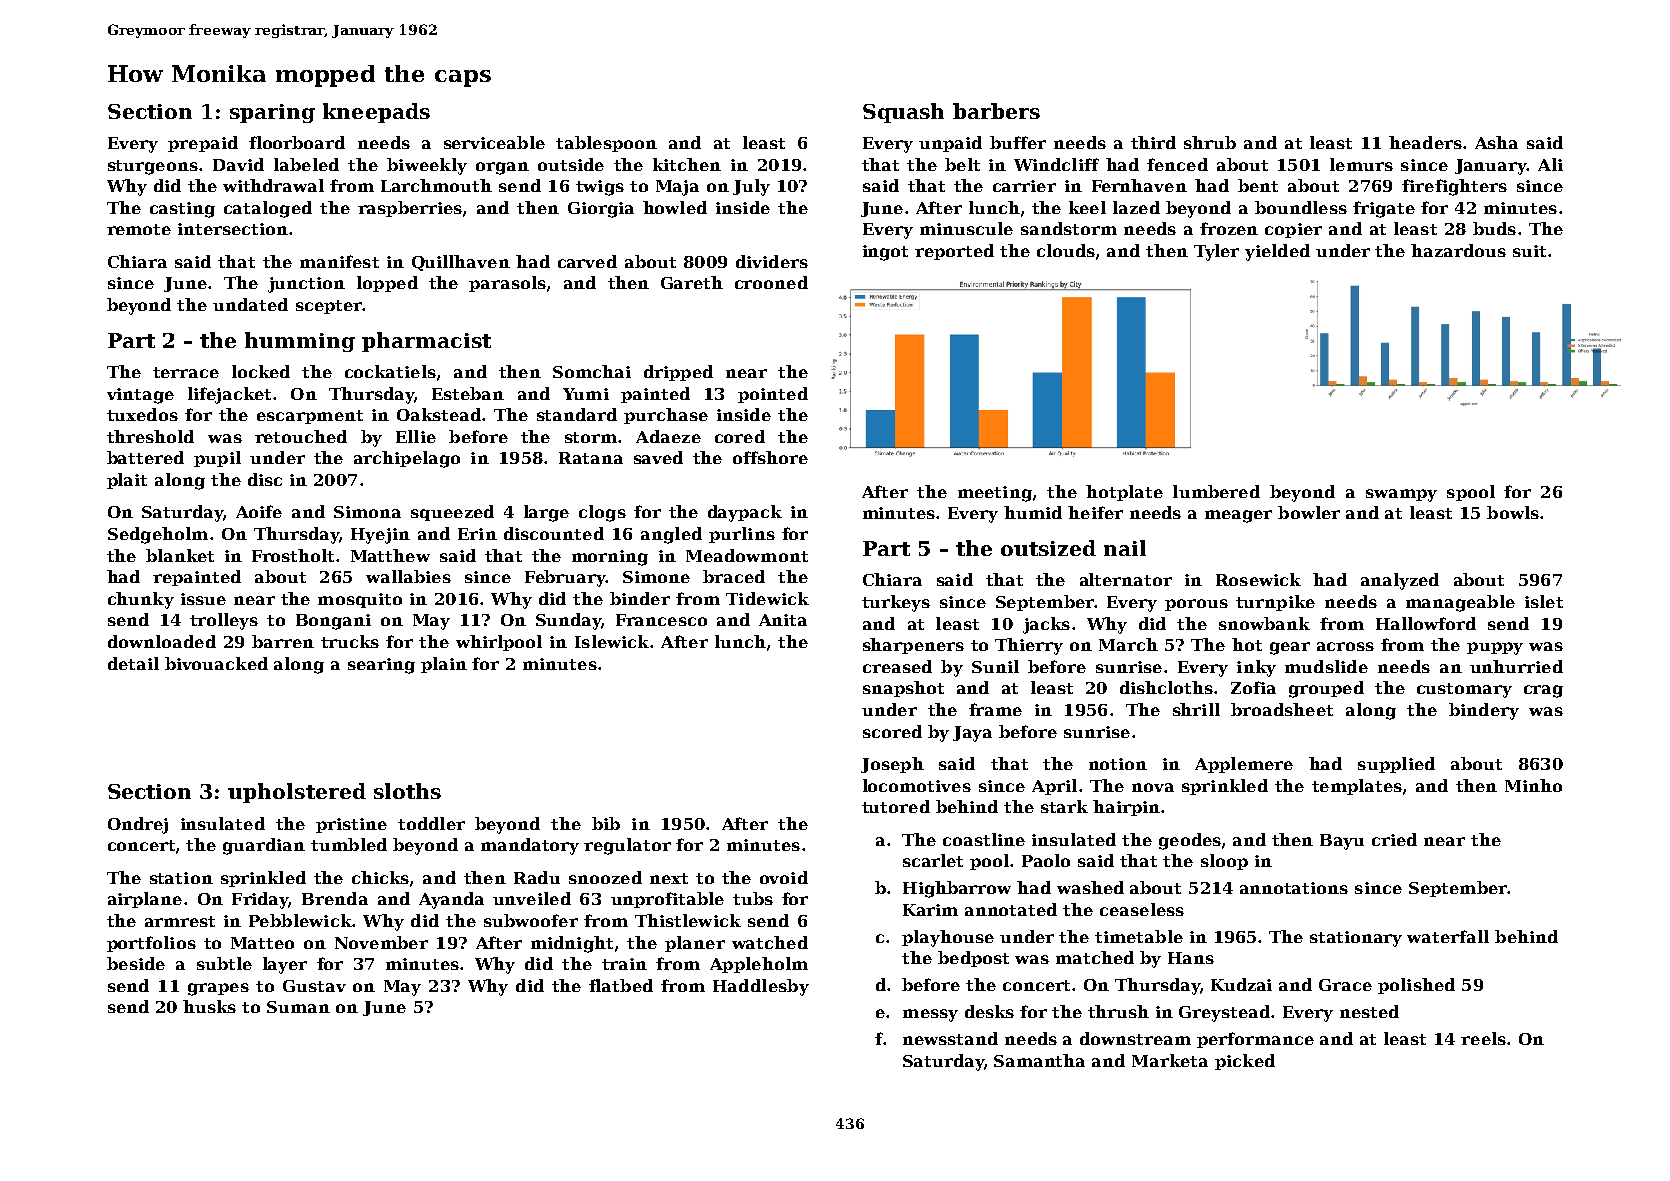  I want to click on Grace, so click(1345, 985).
